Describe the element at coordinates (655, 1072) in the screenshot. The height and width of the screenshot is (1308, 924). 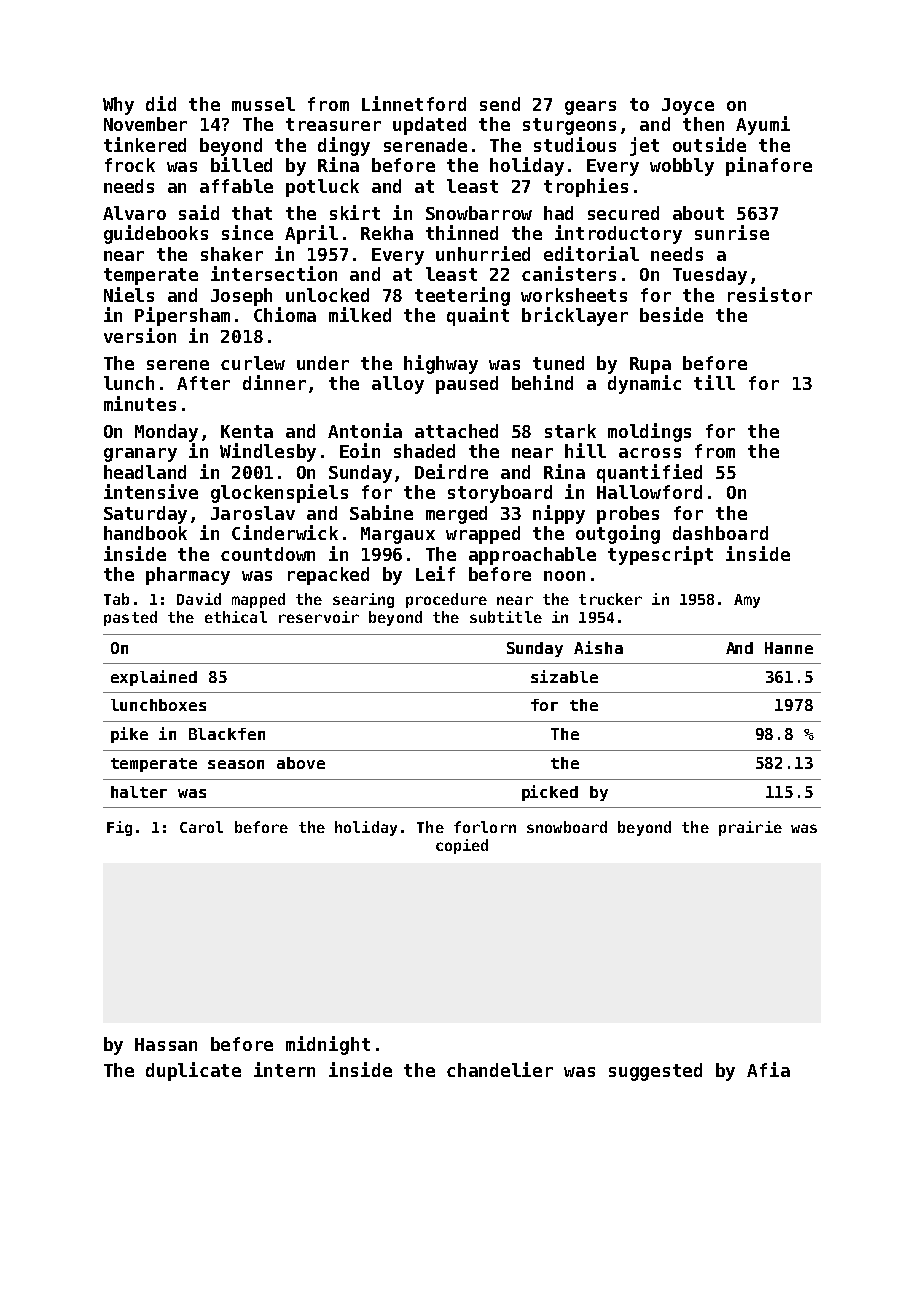
I see `suggested` at that location.
